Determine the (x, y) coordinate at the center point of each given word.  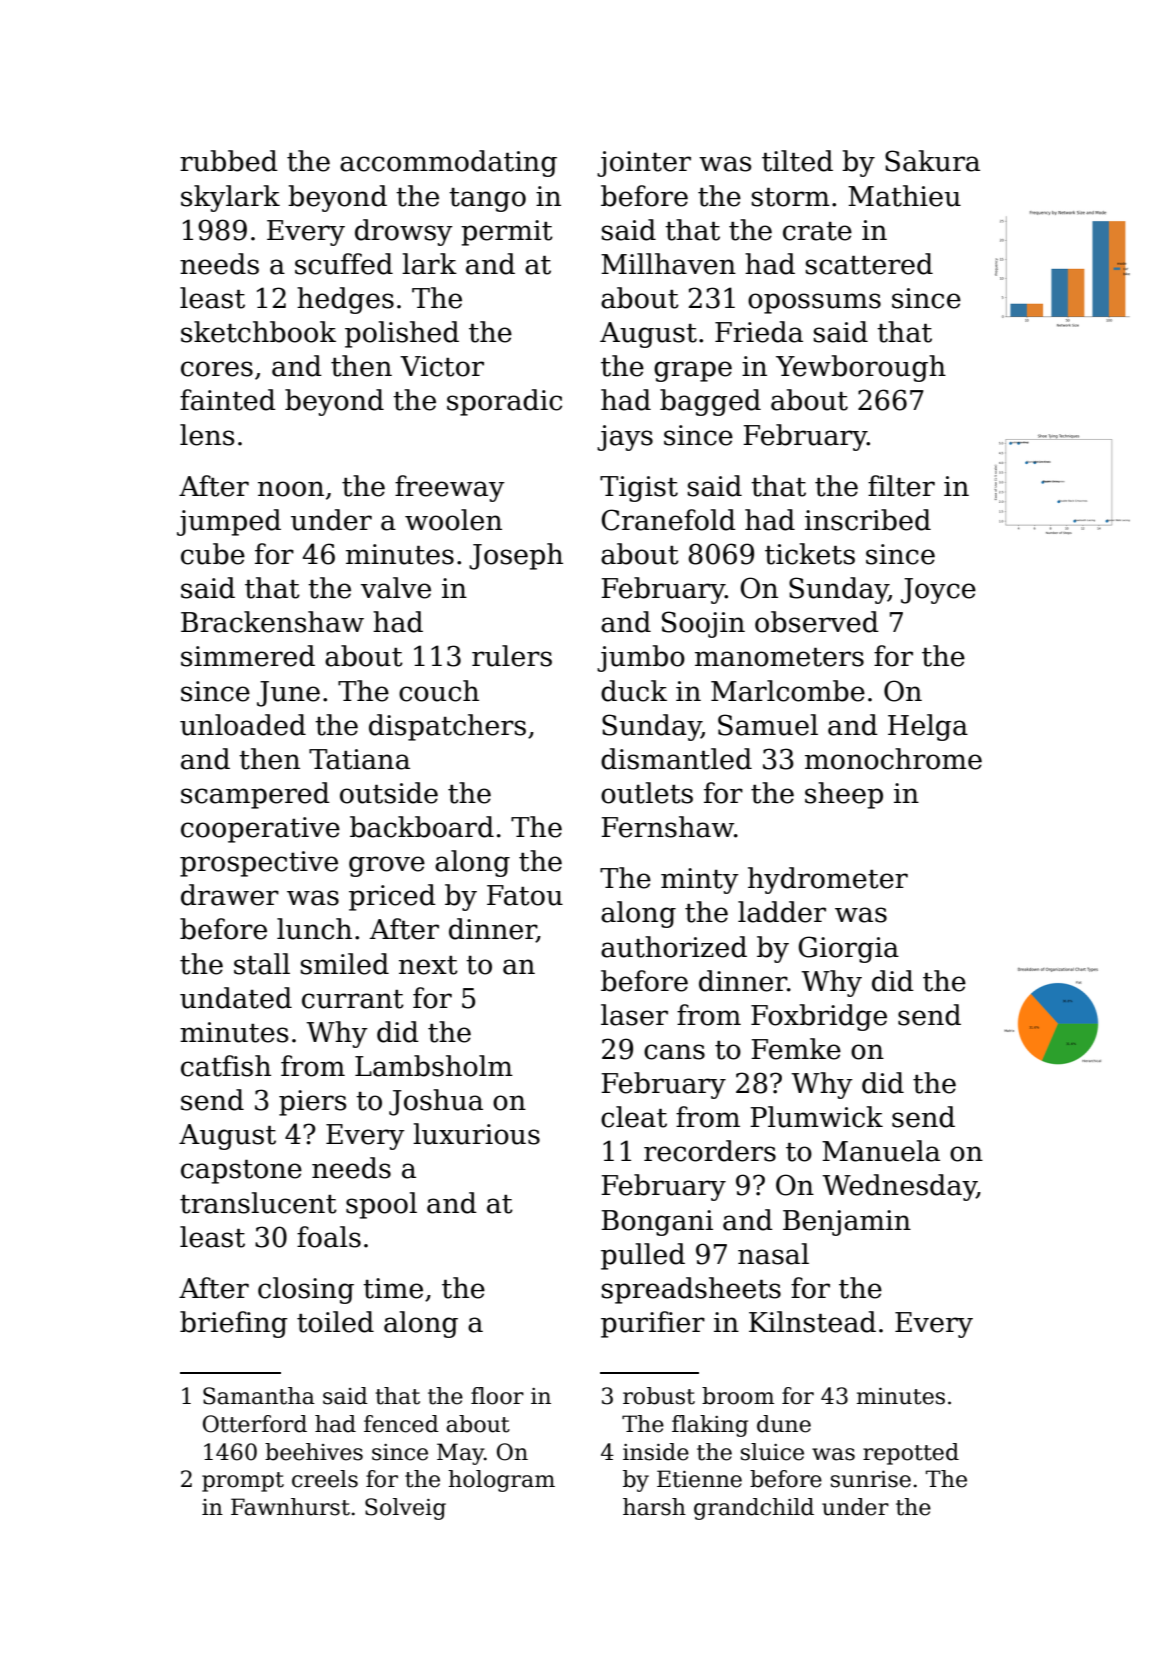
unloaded (243, 725)
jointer (644, 164)
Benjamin (847, 1223)
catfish (226, 1066)
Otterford (255, 1424)
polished (402, 334)
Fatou (525, 895)
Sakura (932, 161)
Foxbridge (819, 1017)
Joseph (516, 556)
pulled (643, 1256)
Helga (928, 727)
